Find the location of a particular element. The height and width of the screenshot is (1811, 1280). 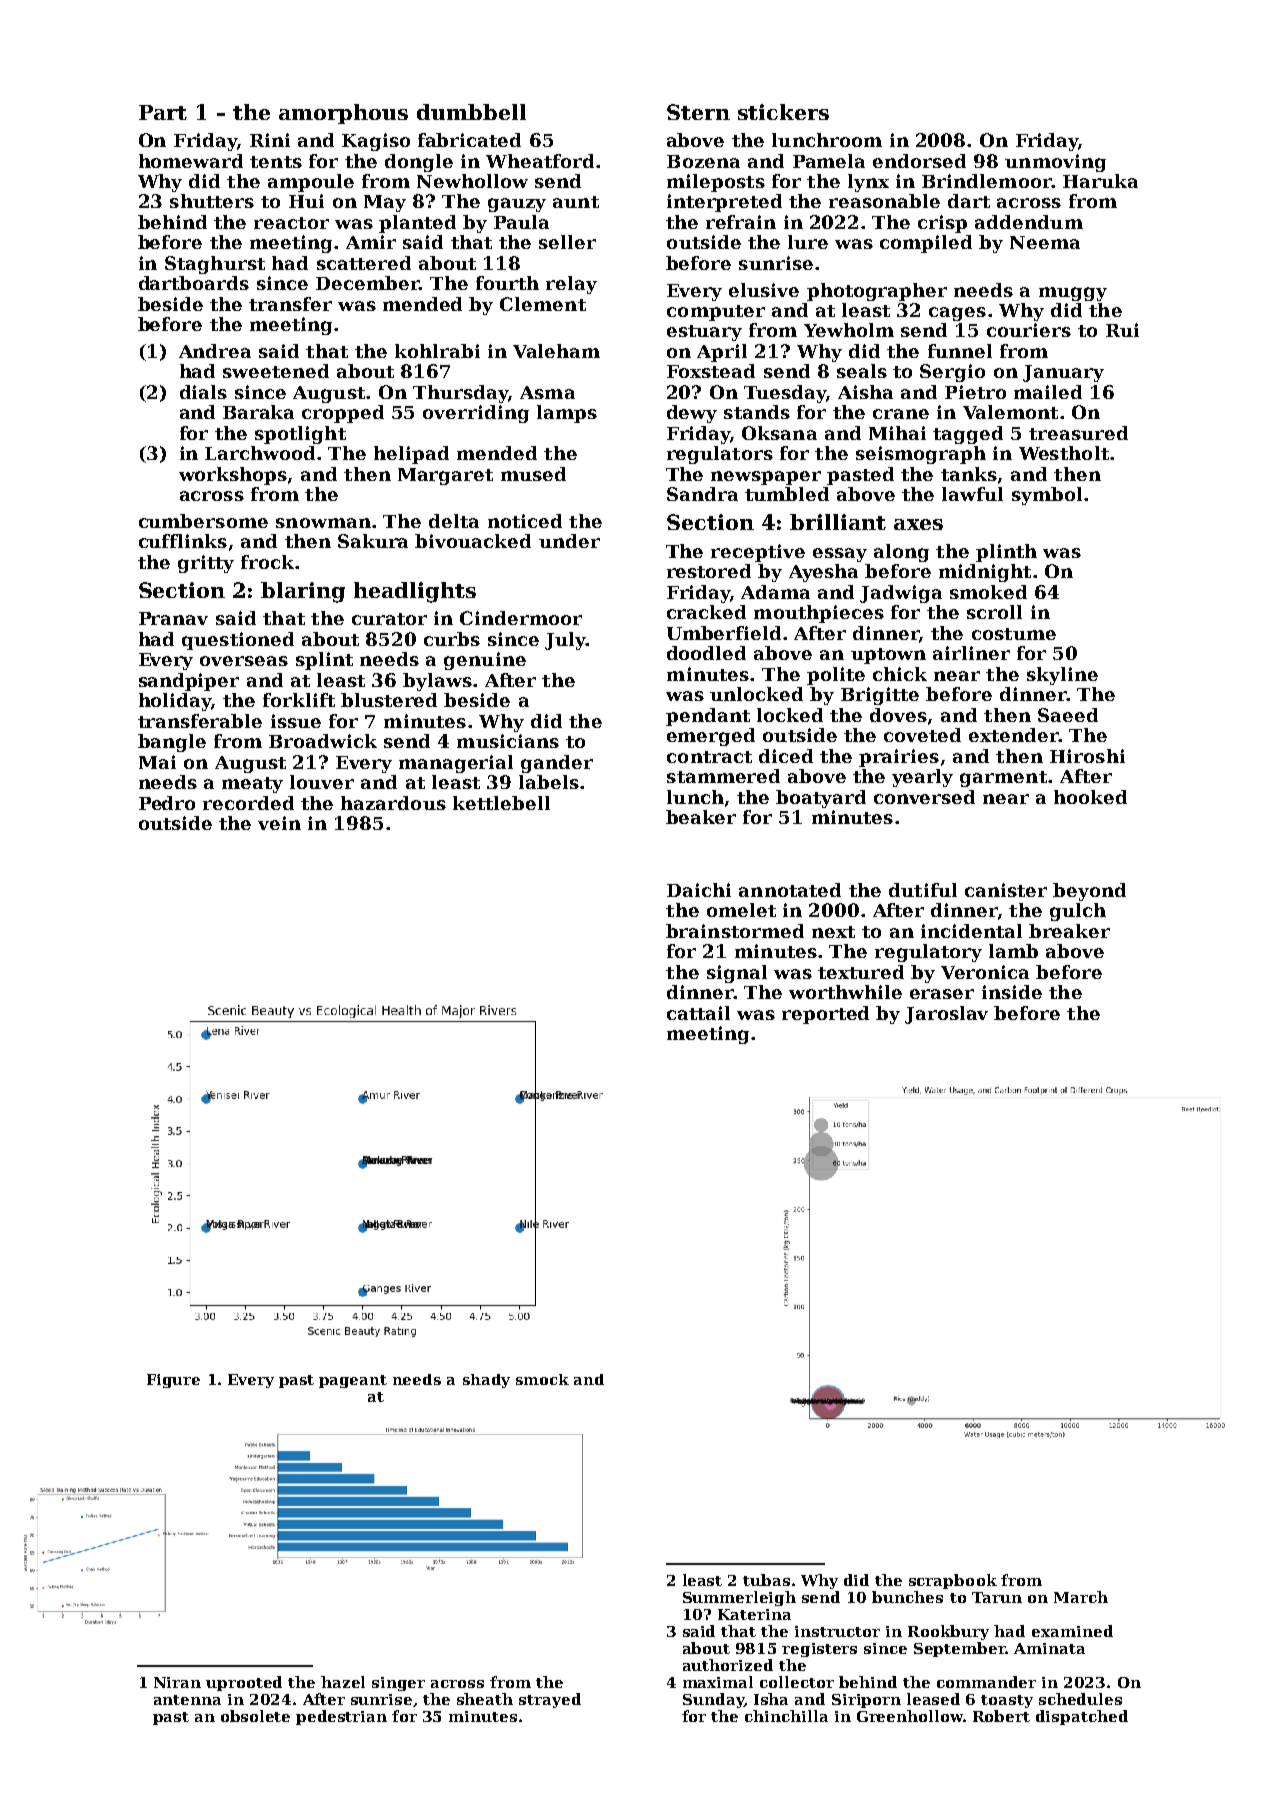

beaker is located at coordinates (701, 817).
